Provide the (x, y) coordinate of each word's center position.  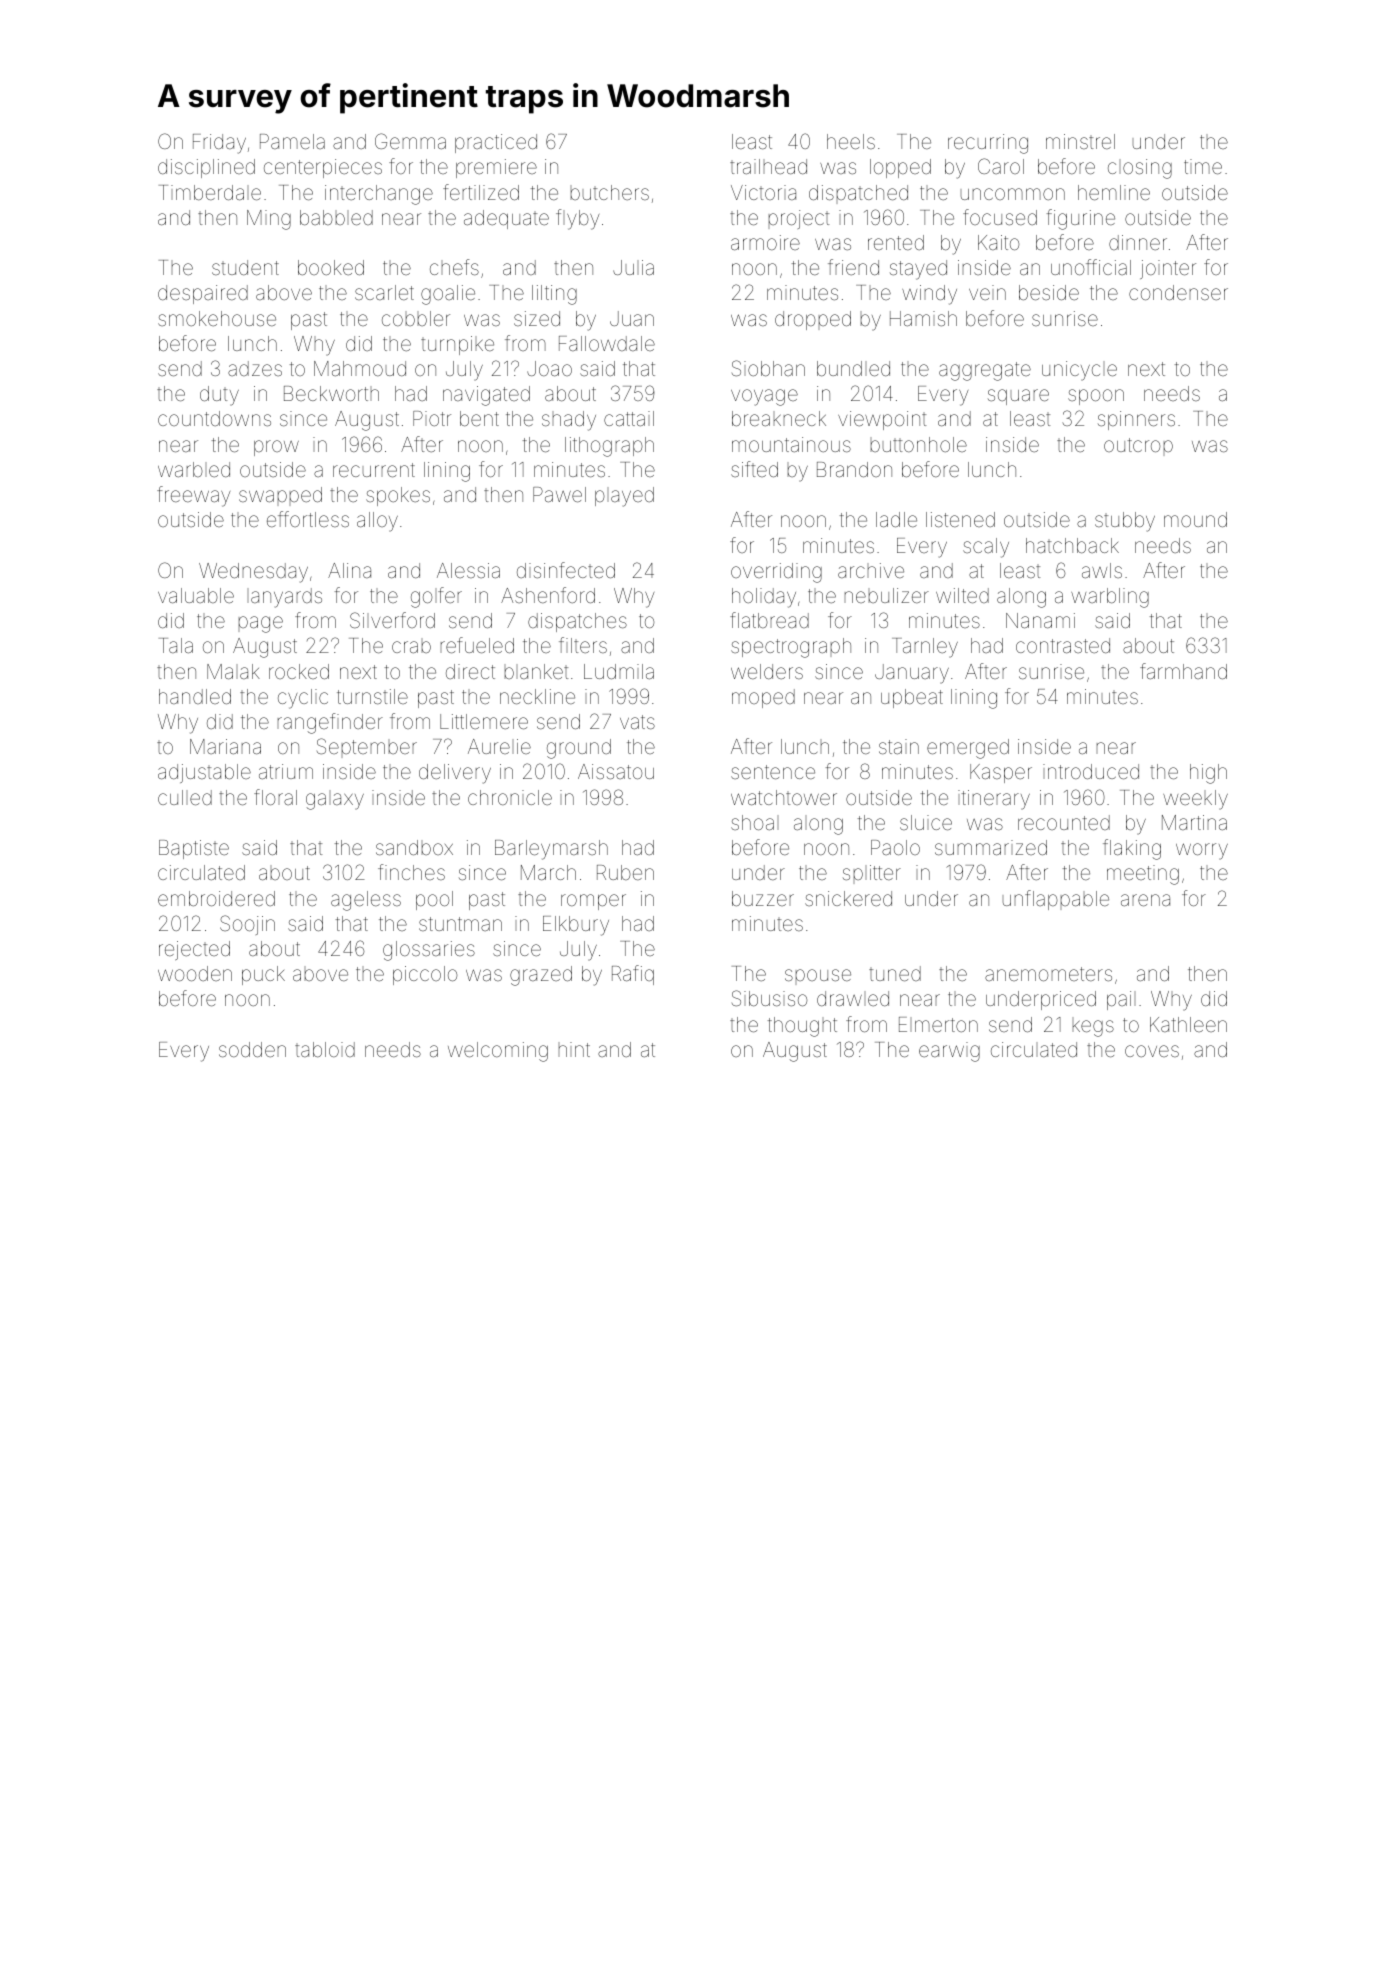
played (624, 497)
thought (802, 1027)
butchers (610, 192)
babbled (336, 217)
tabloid (325, 1049)
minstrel (1080, 141)
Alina (349, 570)
